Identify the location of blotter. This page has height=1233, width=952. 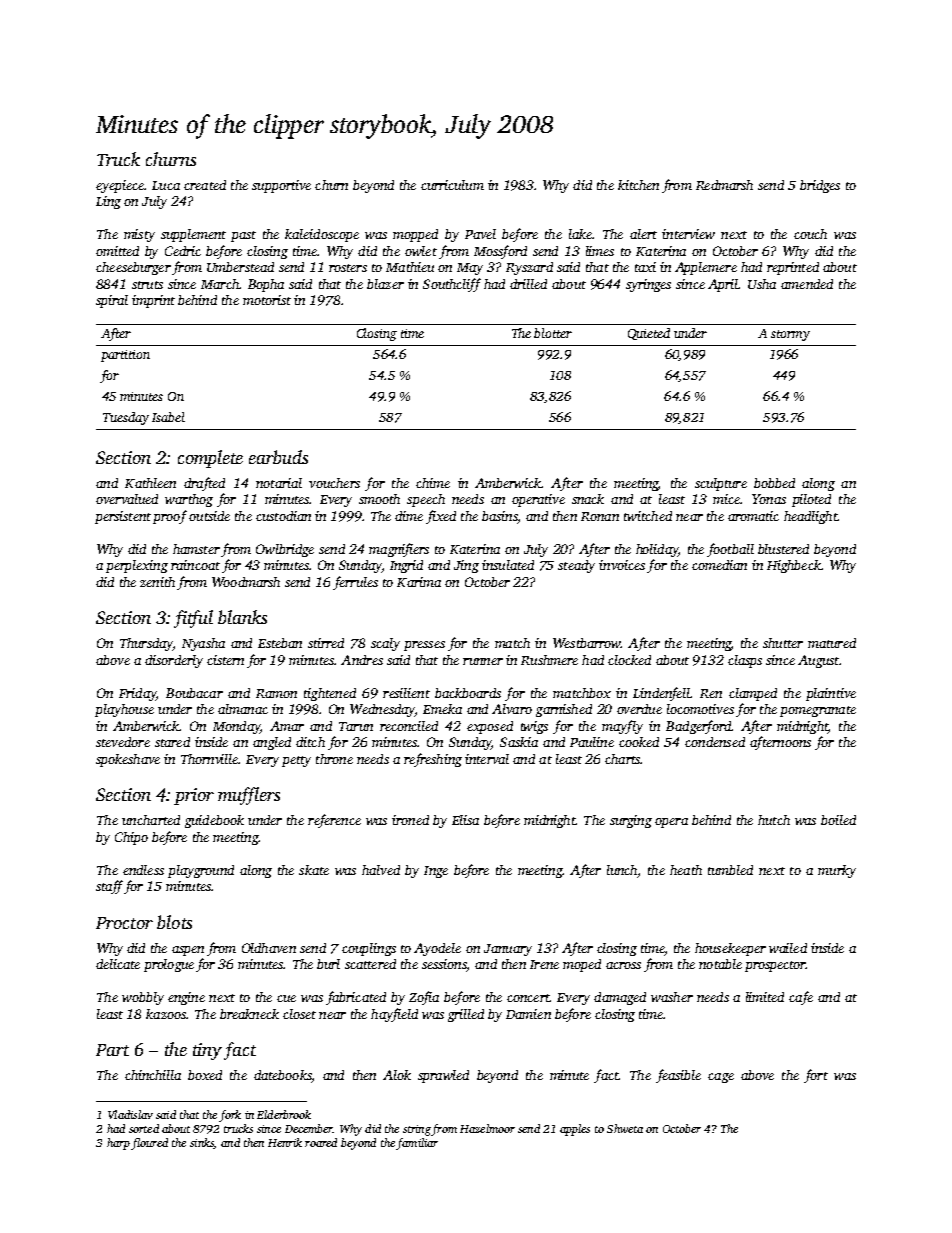
(553, 333).
